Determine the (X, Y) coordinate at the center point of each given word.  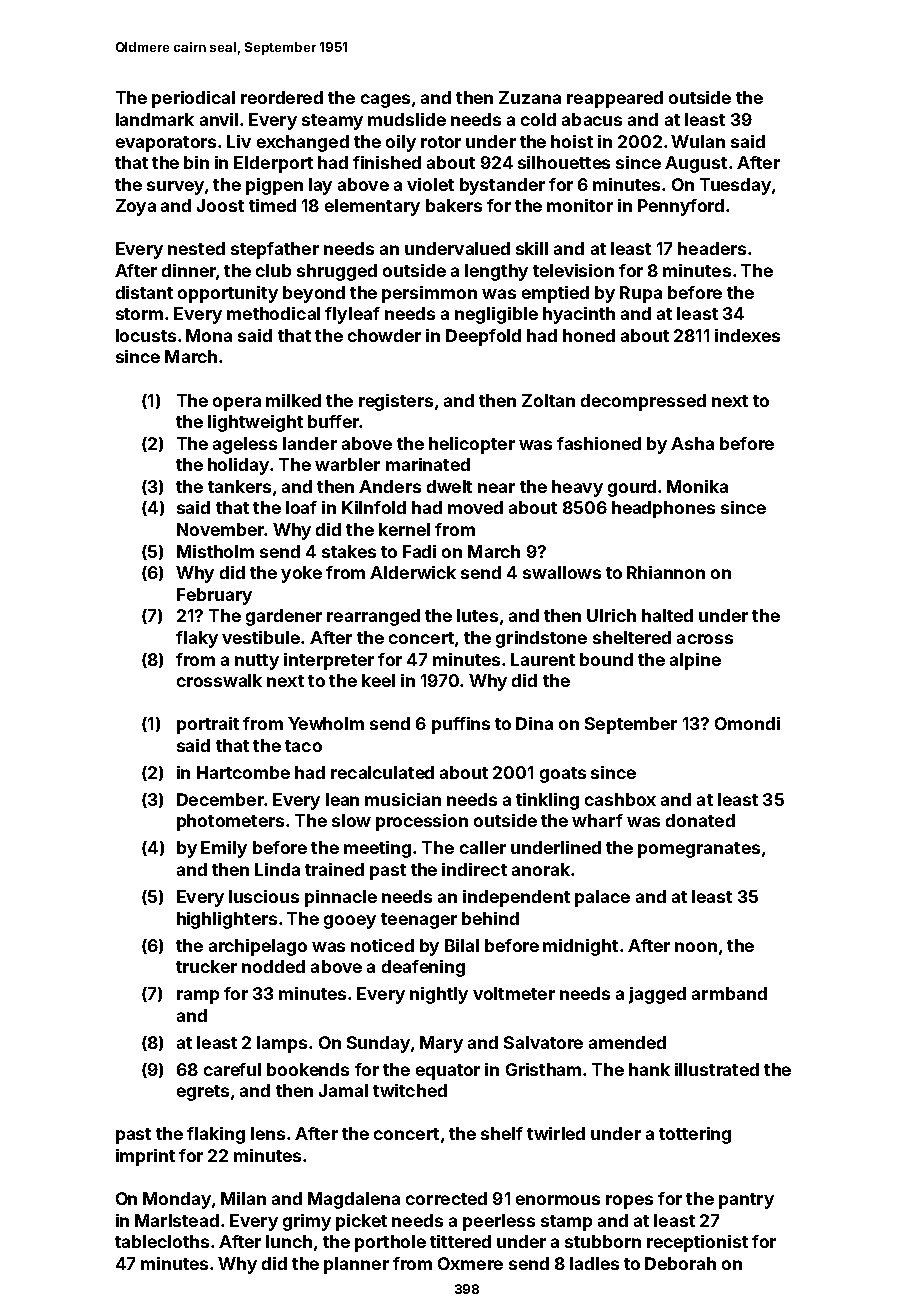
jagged (657, 995)
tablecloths (162, 1241)
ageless (245, 445)
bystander (502, 186)
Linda (277, 869)
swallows (562, 572)
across (705, 639)
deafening (423, 968)
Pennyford (681, 207)
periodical (193, 99)
